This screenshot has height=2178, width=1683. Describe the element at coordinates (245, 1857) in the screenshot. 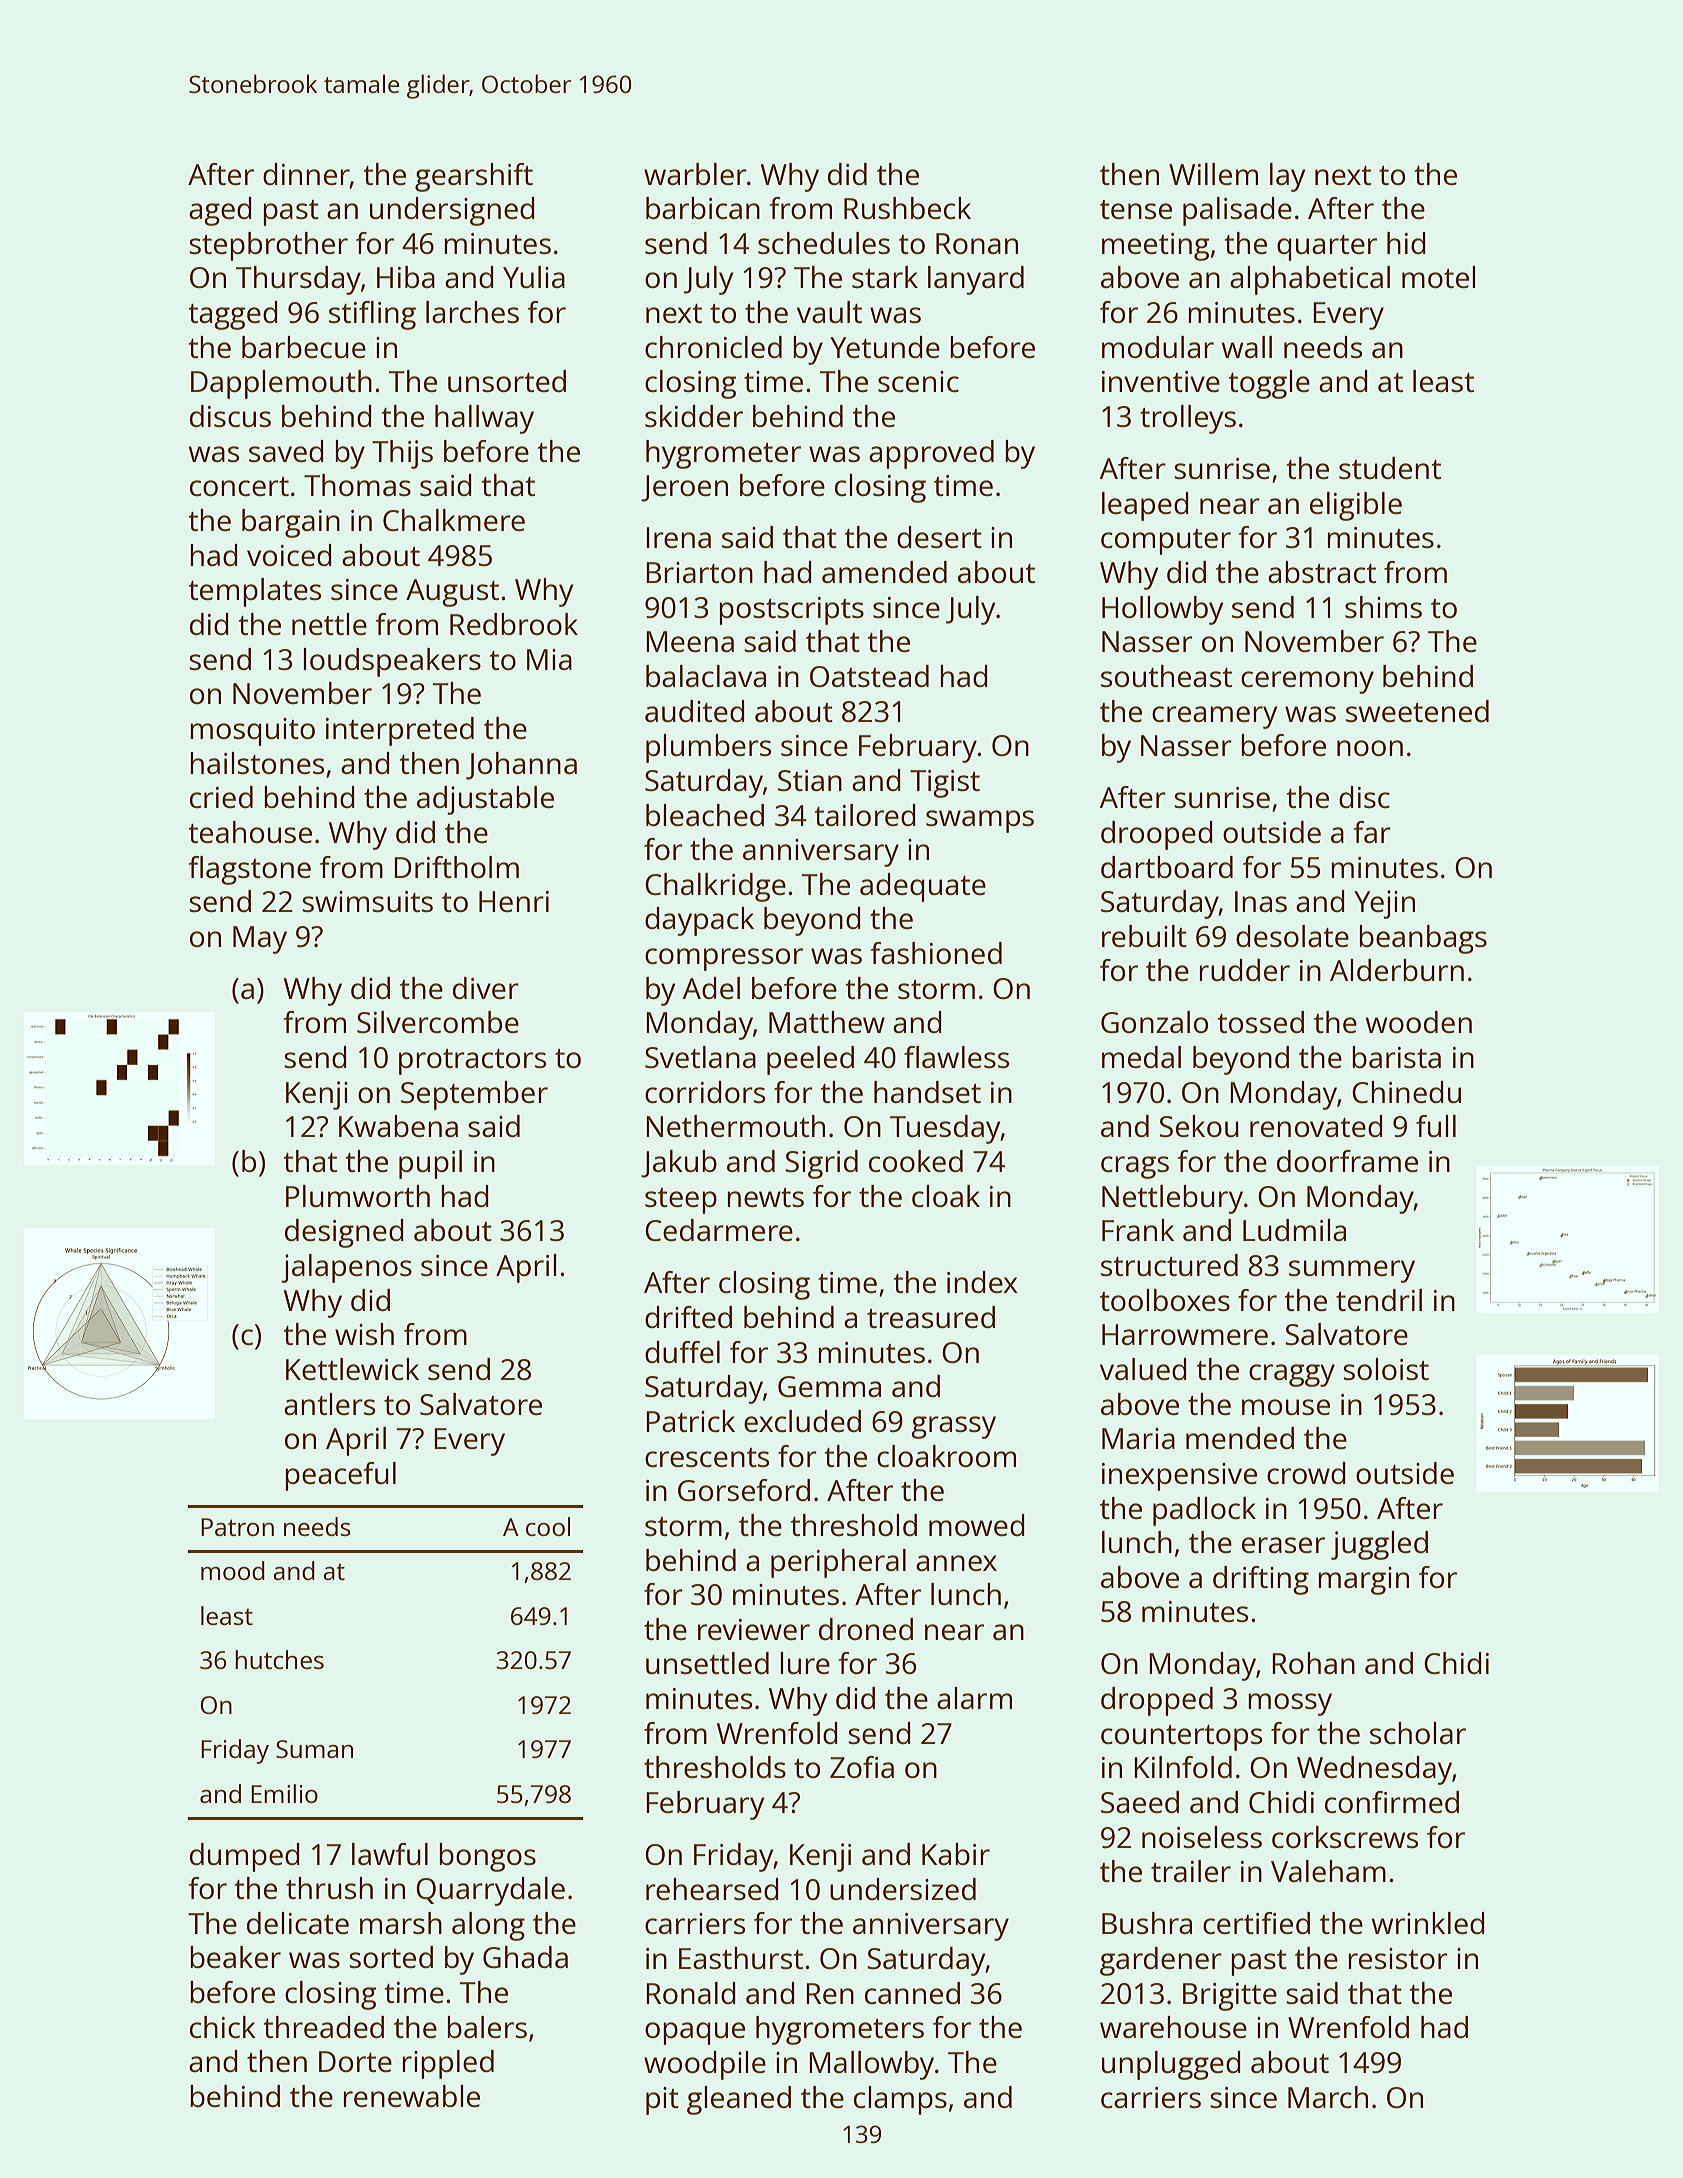

I see `dumped` at that location.
